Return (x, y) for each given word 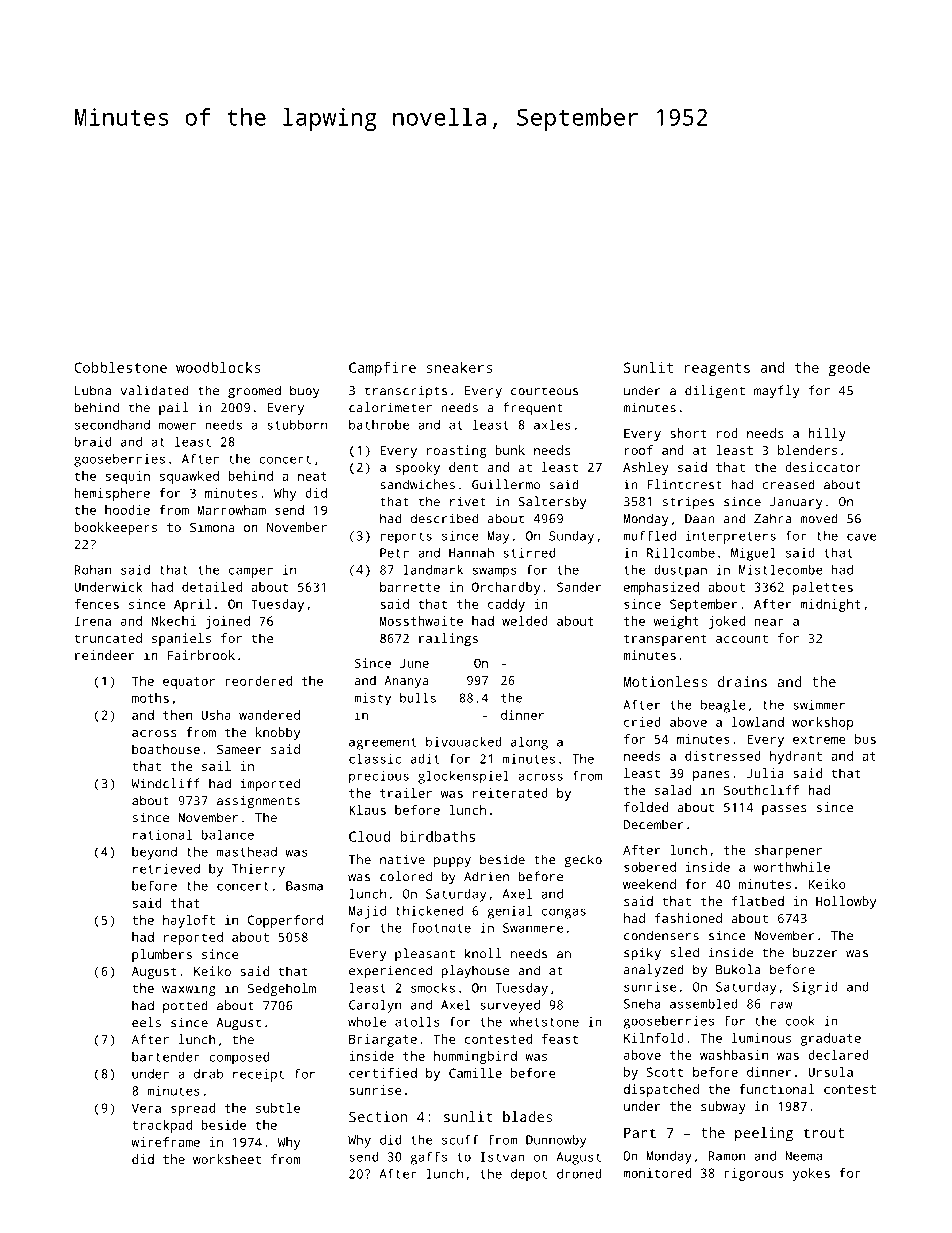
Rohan (93, 570)
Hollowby (846, 902)
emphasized (661, 588)
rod (727, 433)
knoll (483, 953)
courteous (544, 391)
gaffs (428, 1158)
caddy (506, 605)
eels (146, 1022)
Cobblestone (120, 367)
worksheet (227, 1159)
